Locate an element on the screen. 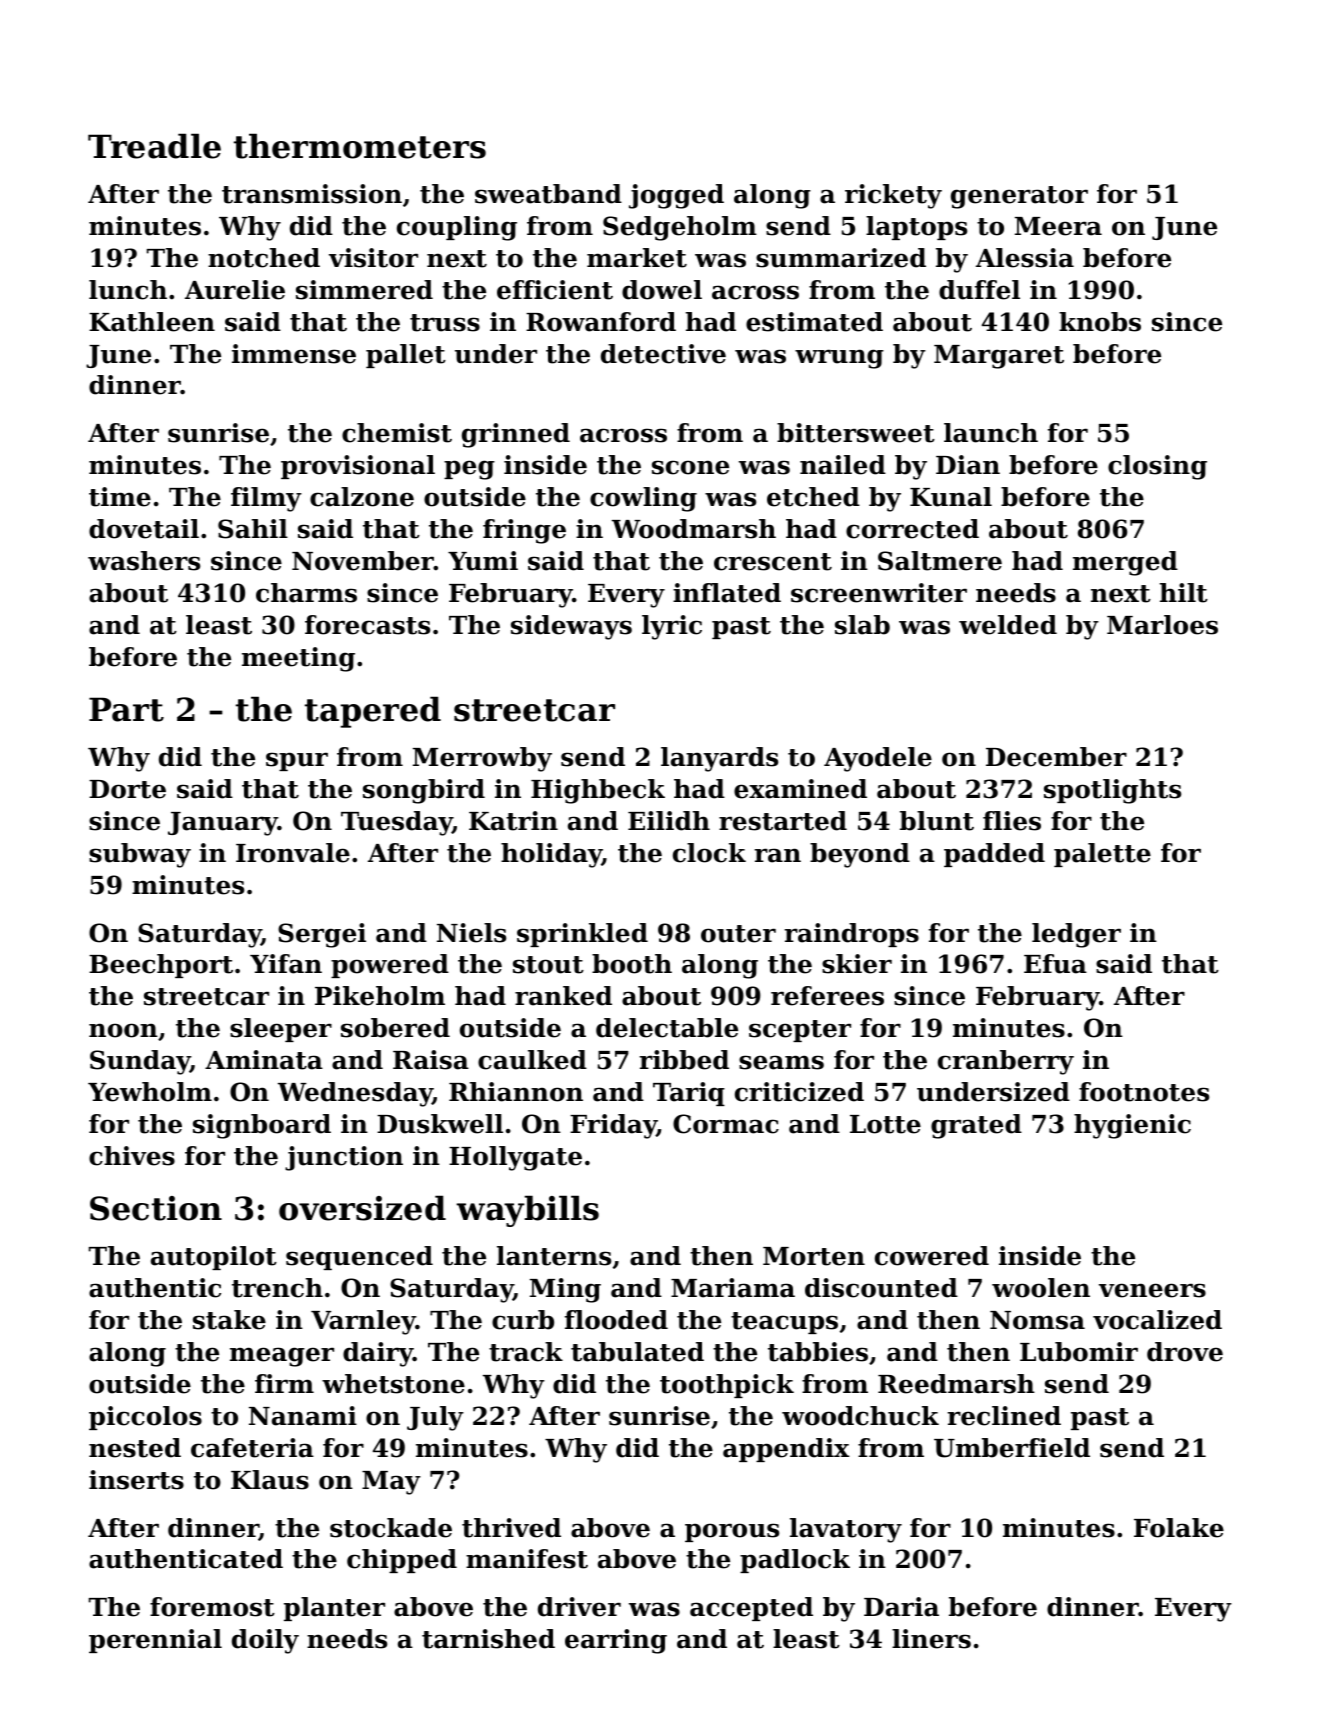  Folake is located at coordinates (1179, 1528).
